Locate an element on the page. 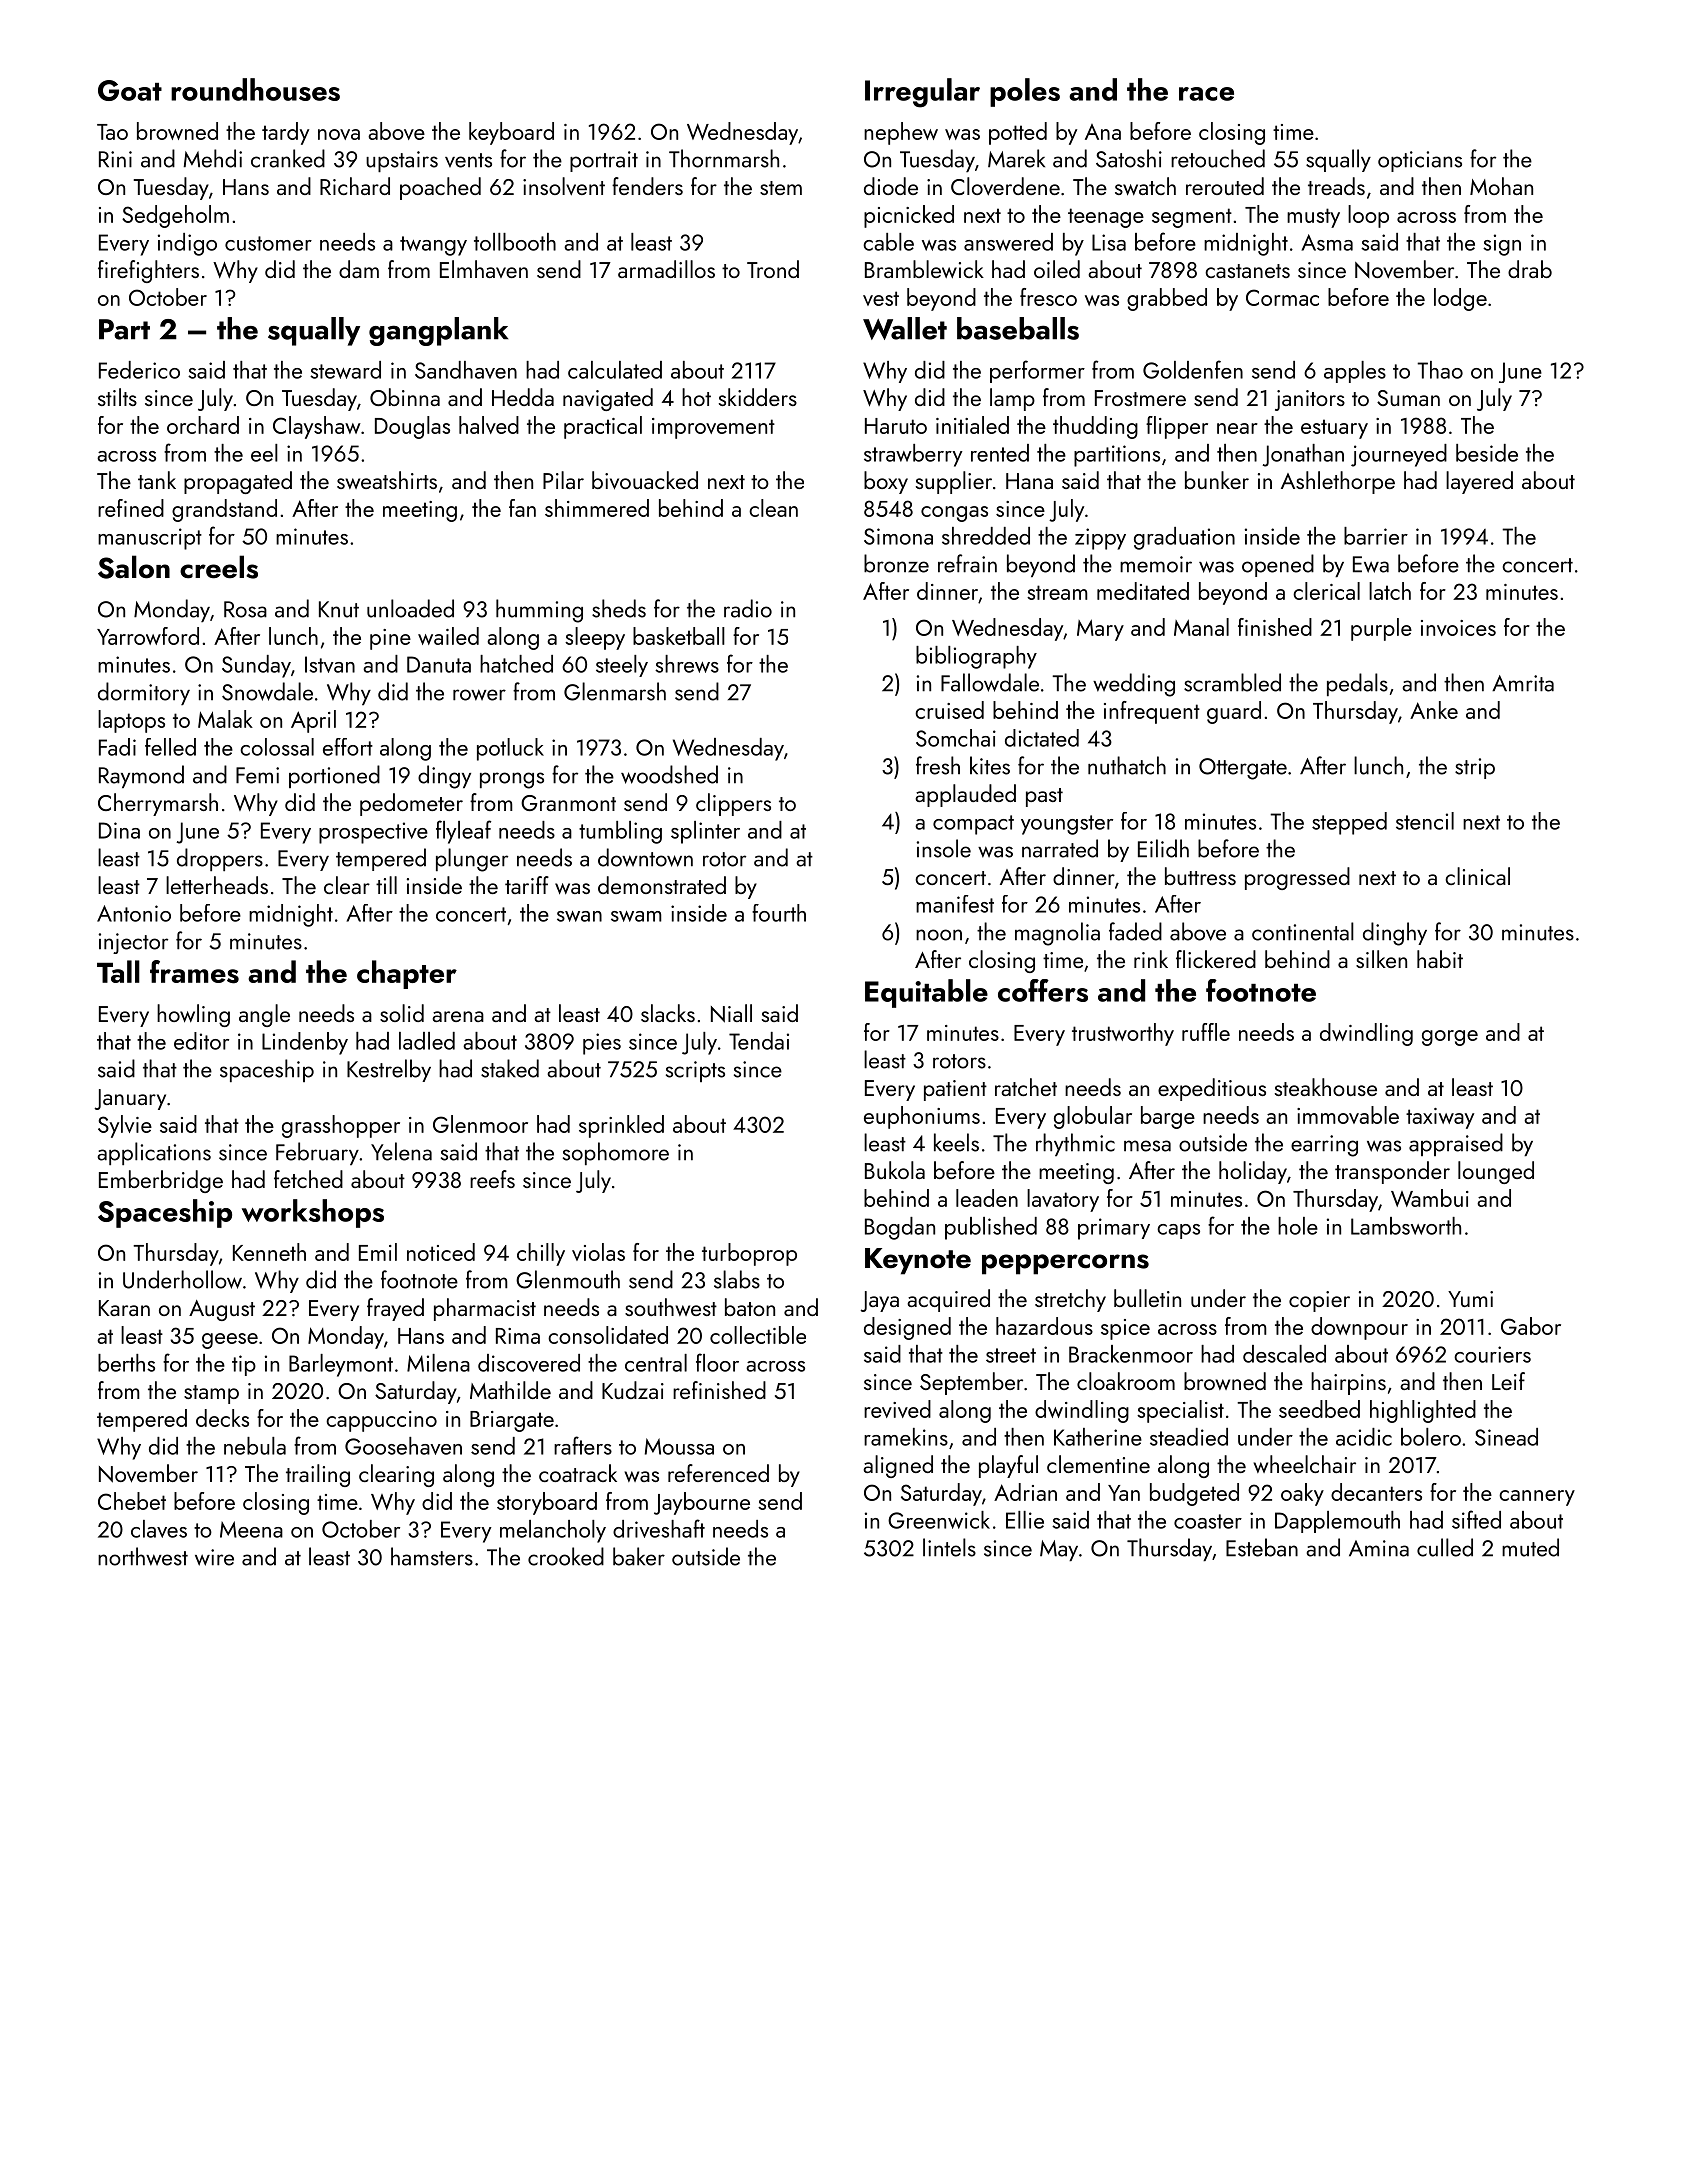 This document has height=2178, width=1683. northwest is located at coordinates (143, 1556).
